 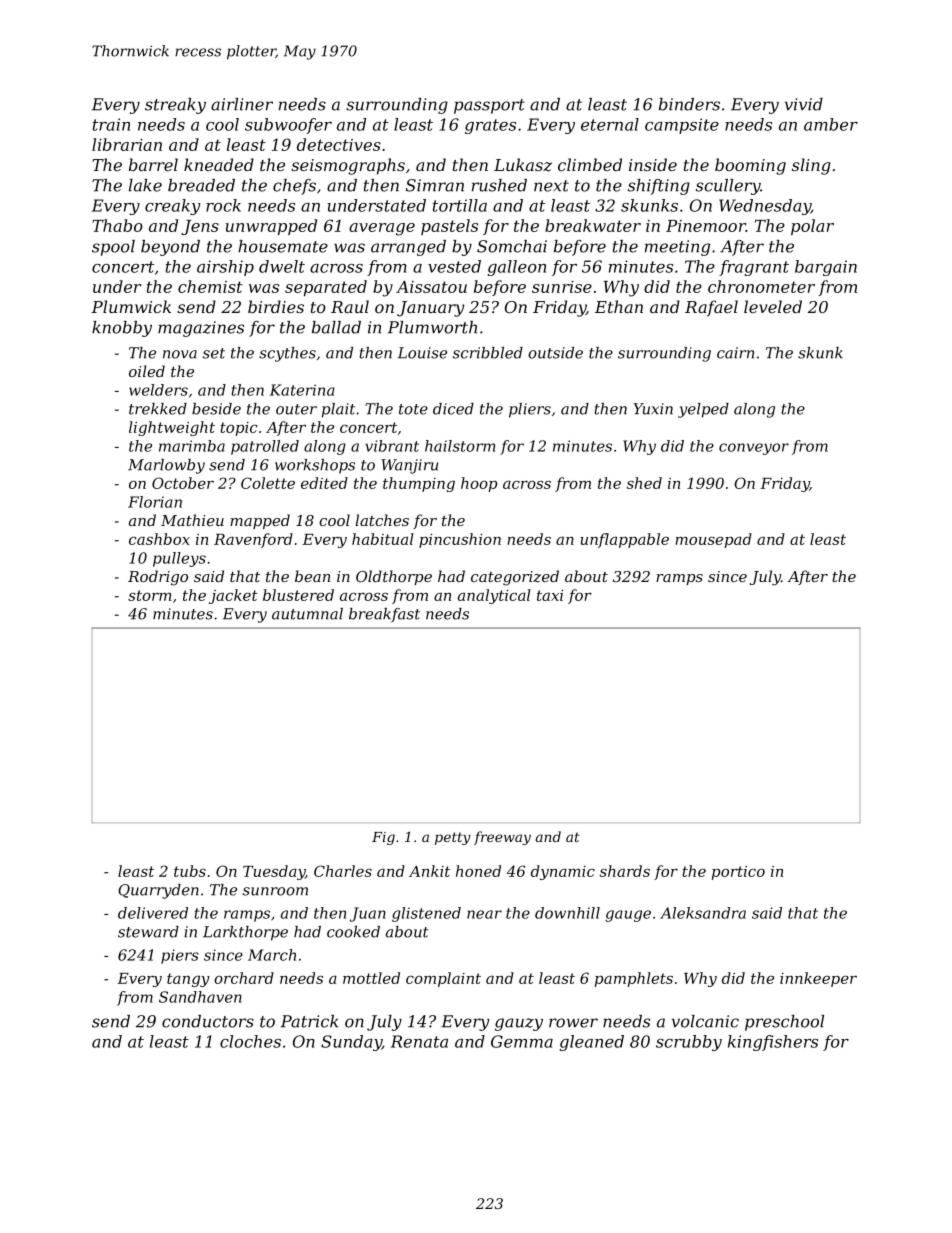 What do you see at coordinates (634, 979) in the screenshot?
I see `pamphlets` at bounding box center [634, 979].
